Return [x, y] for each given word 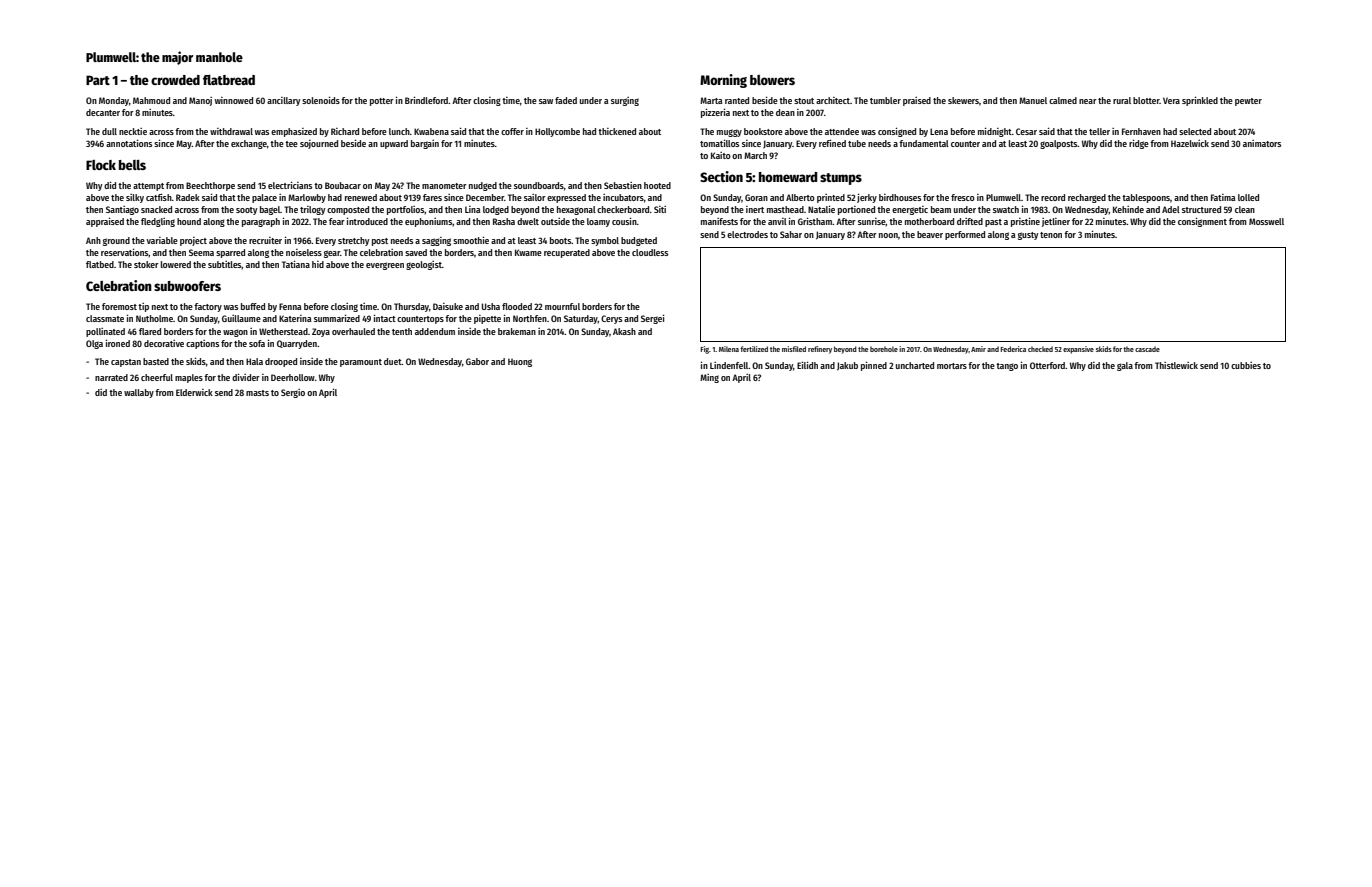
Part [98, 80]
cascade [1147, 349]
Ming [709, 378]
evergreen [385, 266]
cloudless [650, 252]
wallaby [139, 393]
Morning [723, 81]
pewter [1248, 102]
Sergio [293, 393]
